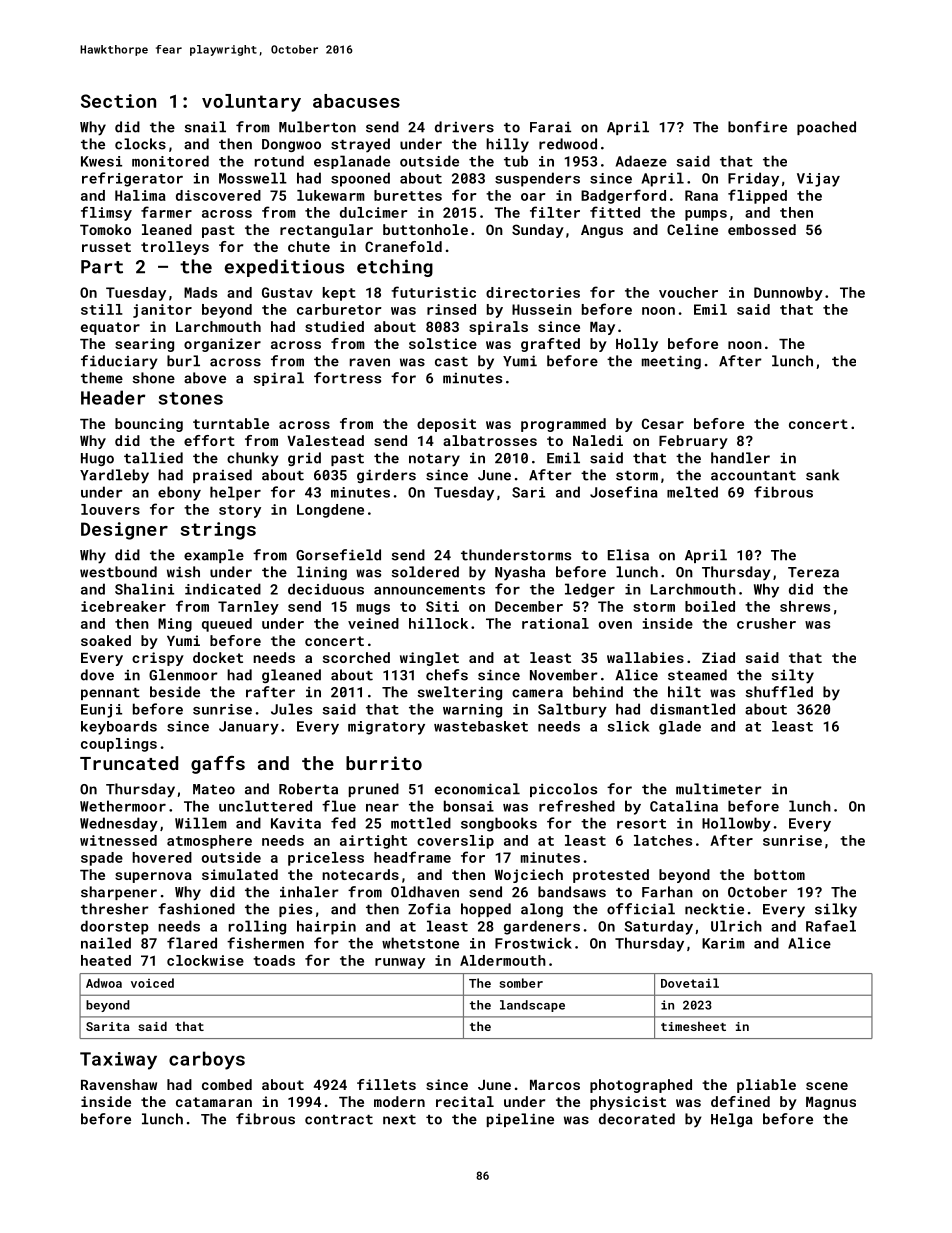  What do you see at coordinates (118, 1061) in the image?
I see `Taxiway` at bounding box center [118, 1061].
